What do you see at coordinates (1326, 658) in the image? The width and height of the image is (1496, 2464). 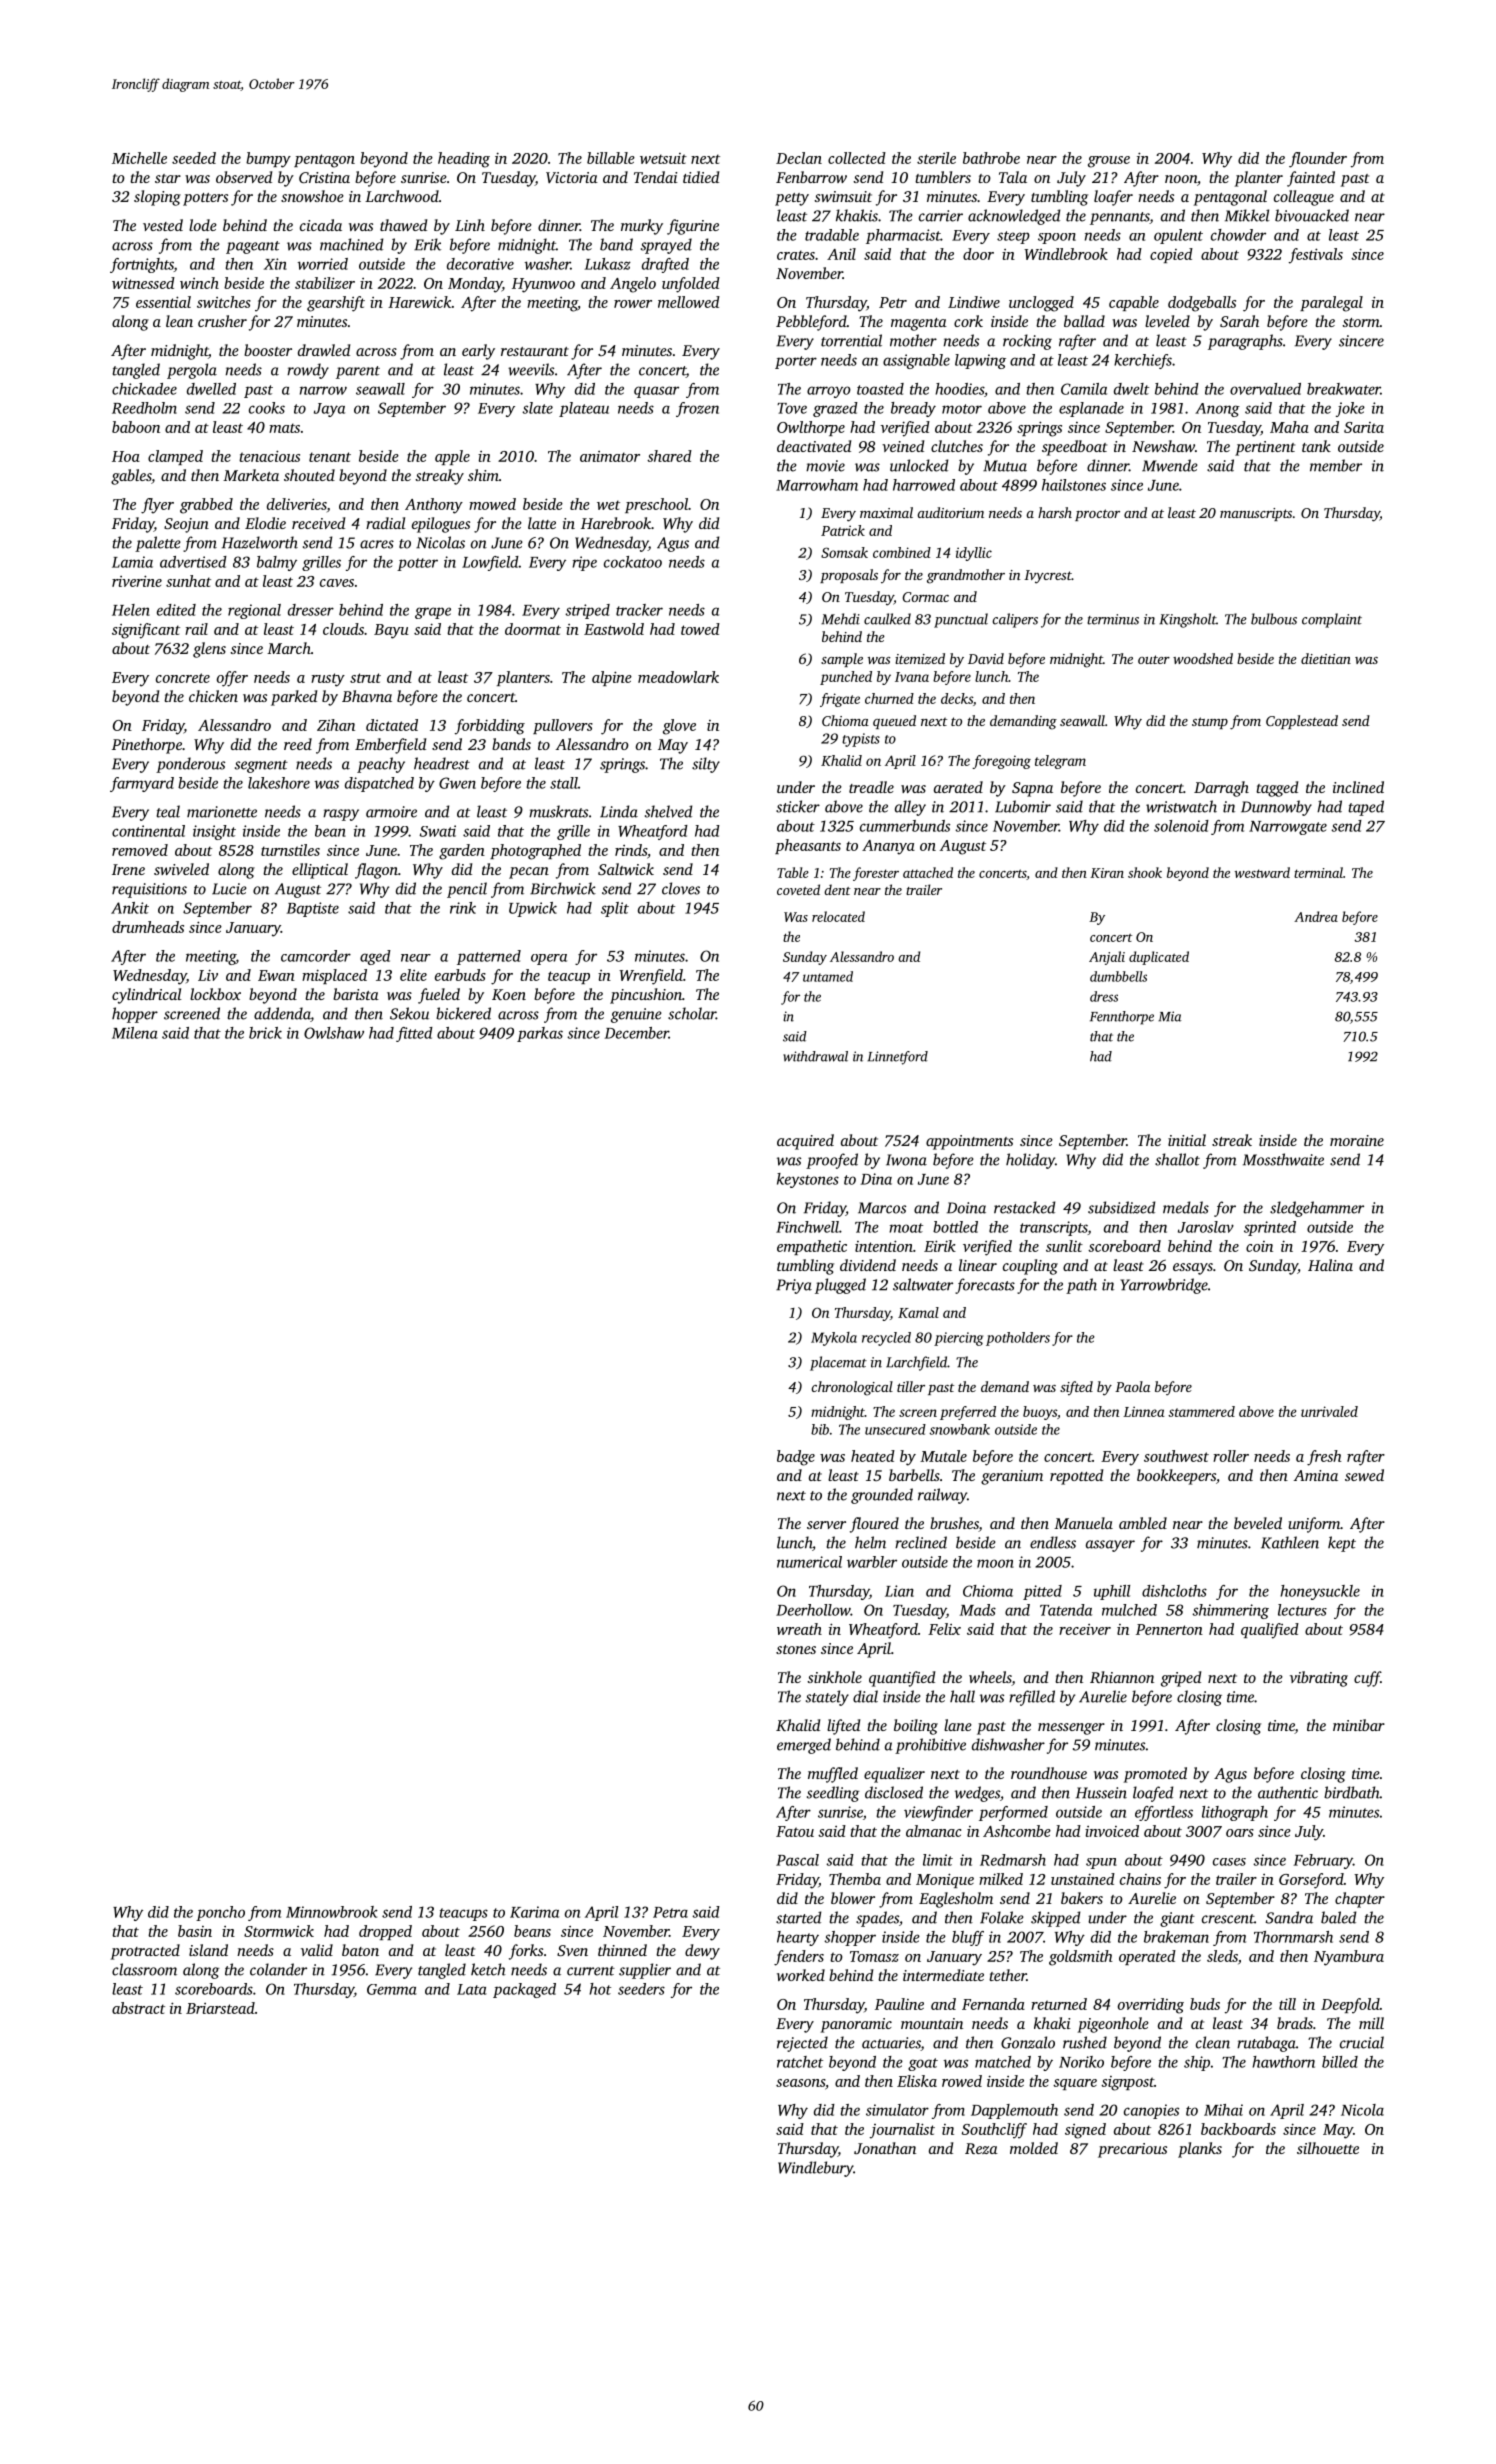 I see `dietitian` at bounding box center [1326, 658].
